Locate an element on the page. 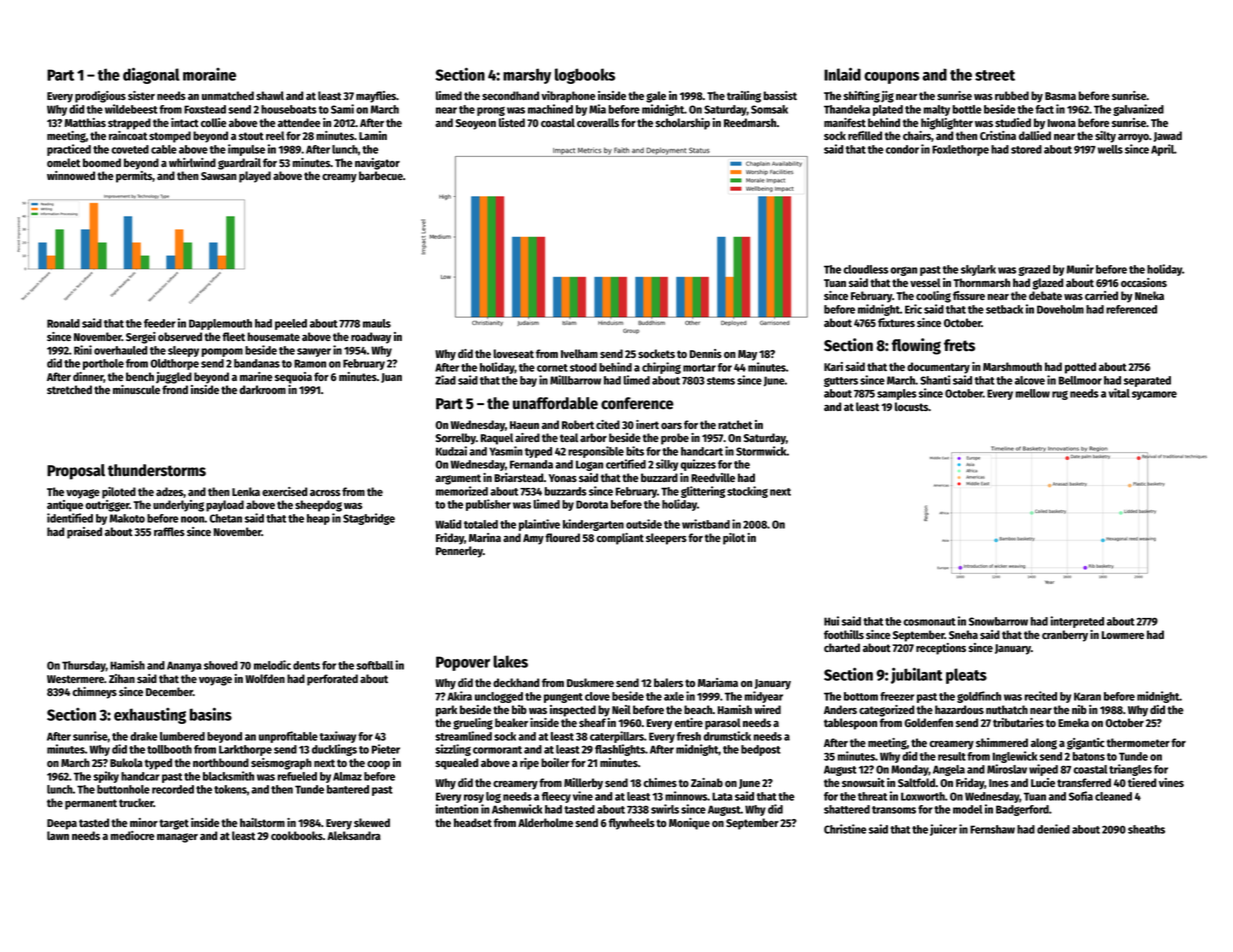  loveseat is located at coordinates (513, 353).
